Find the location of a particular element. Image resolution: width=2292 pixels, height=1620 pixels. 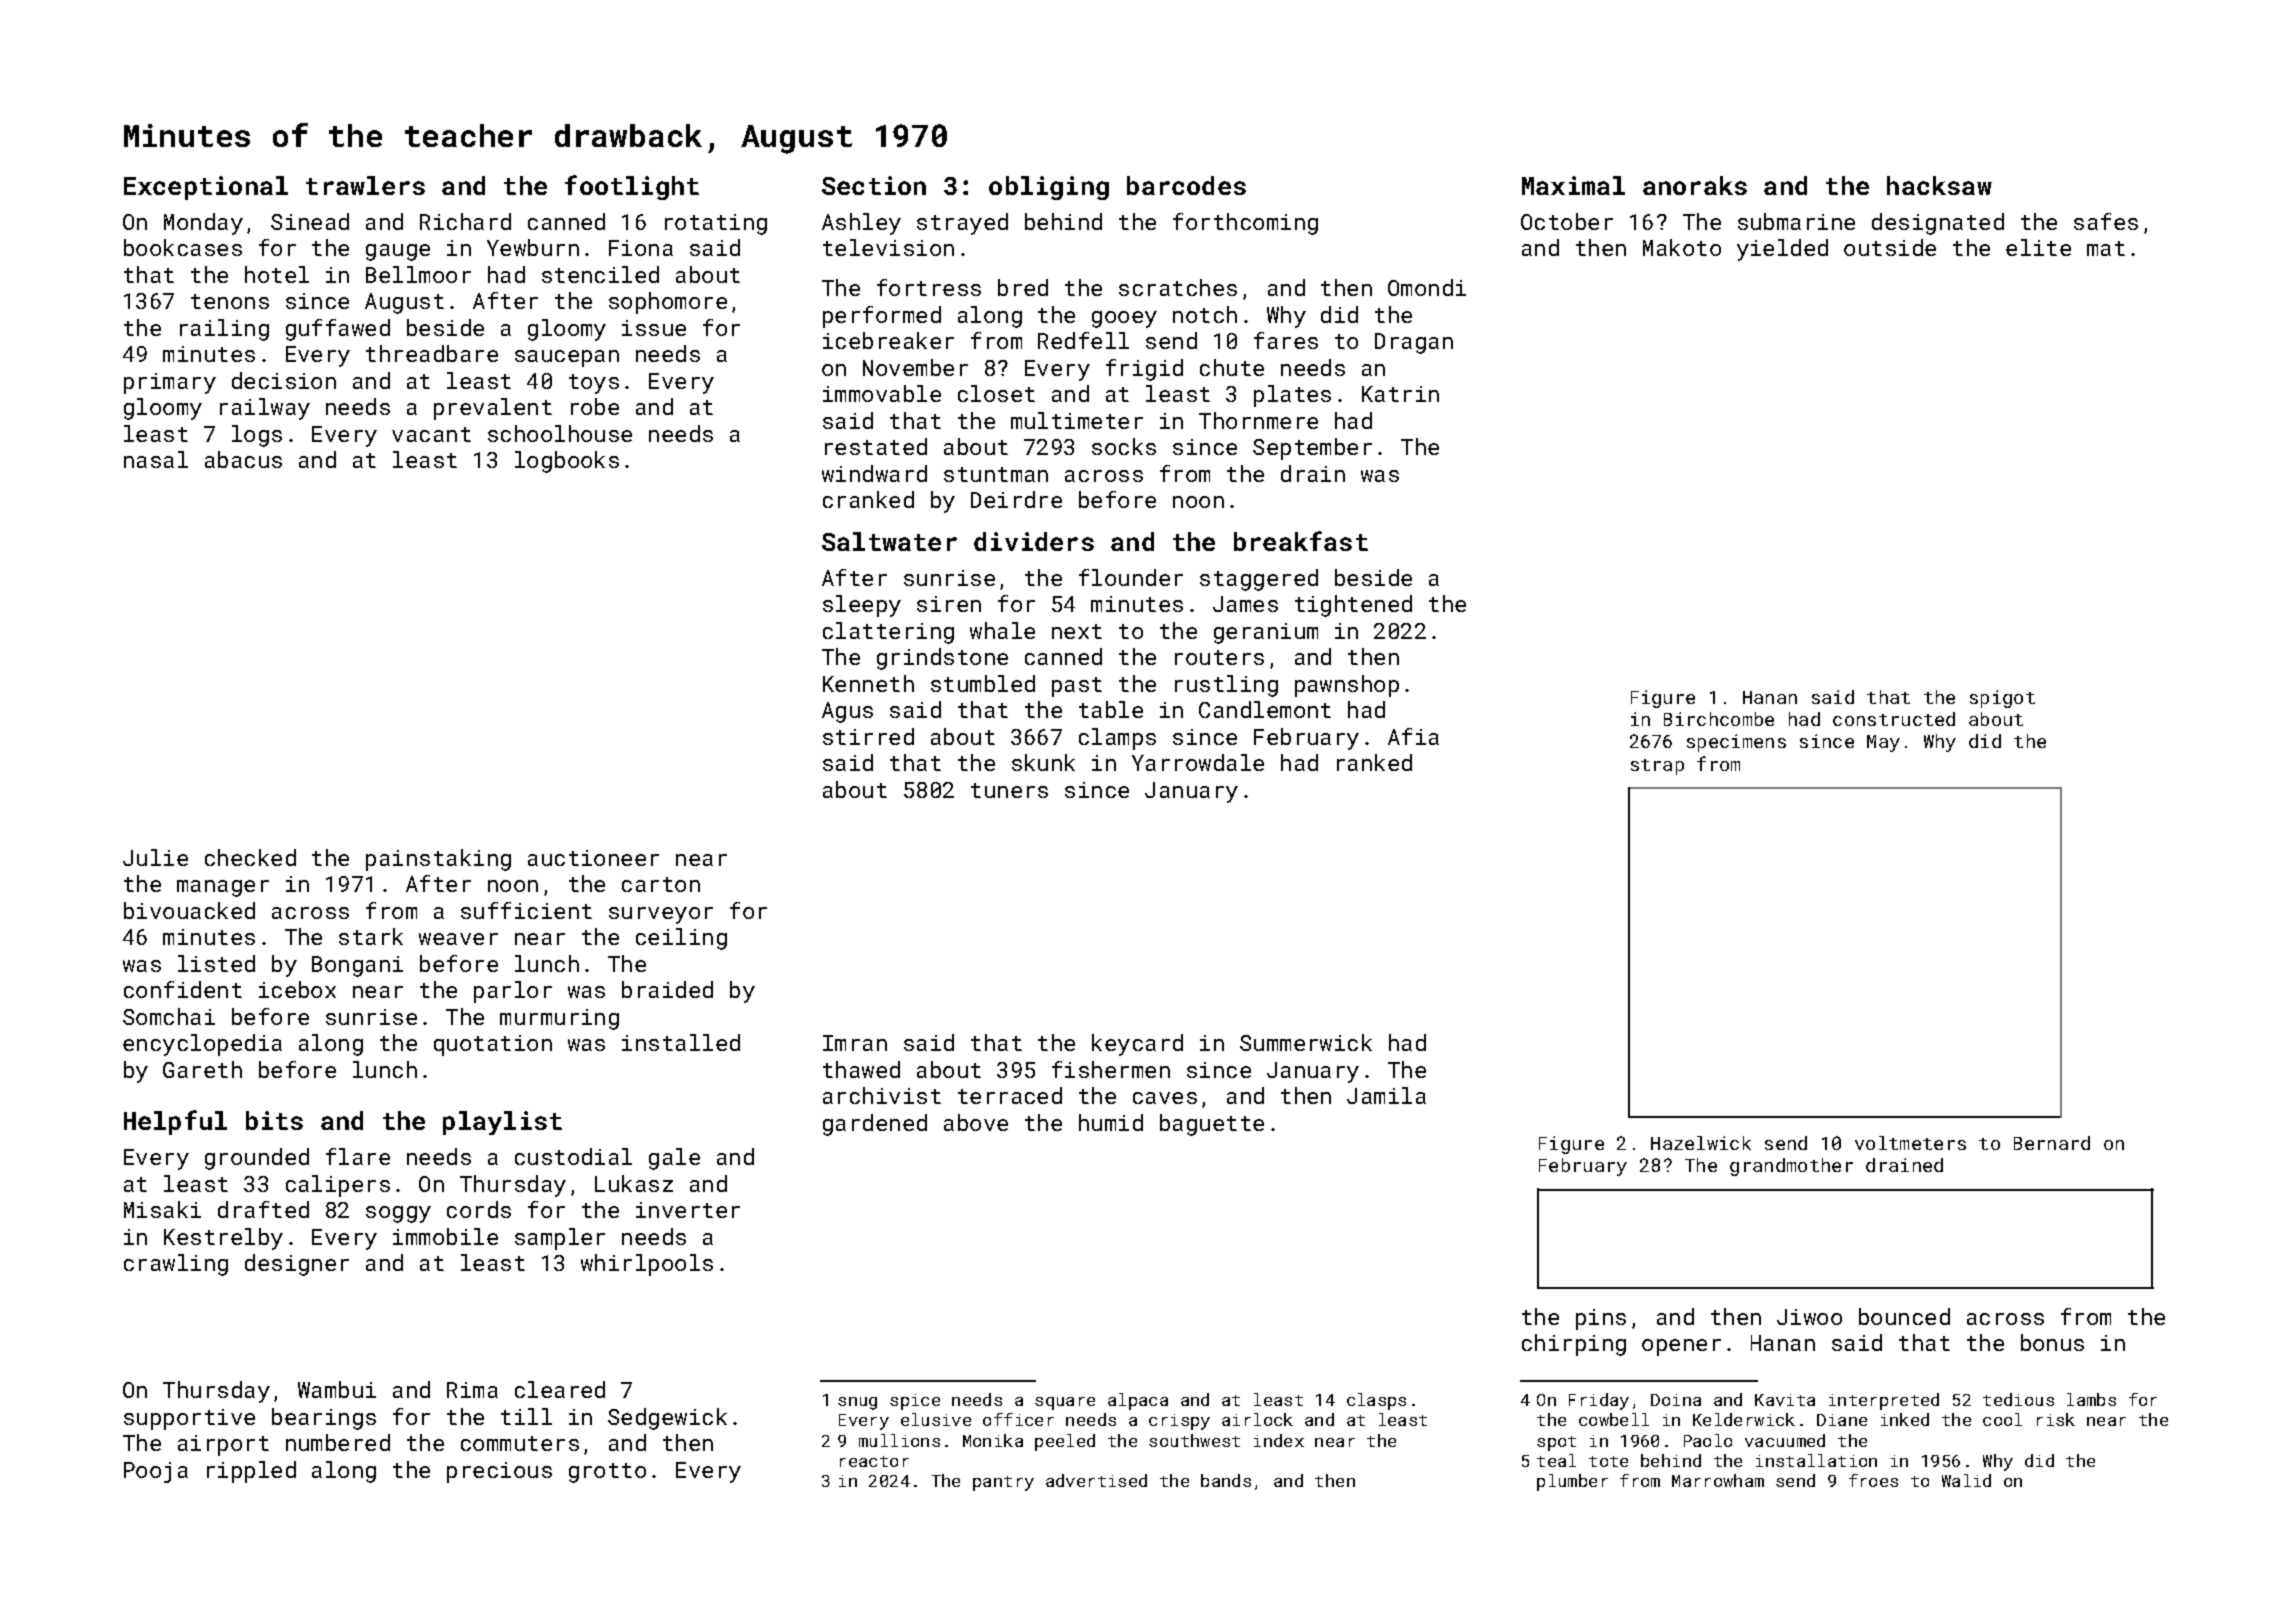

May is located at coordinates (1883, 743).
